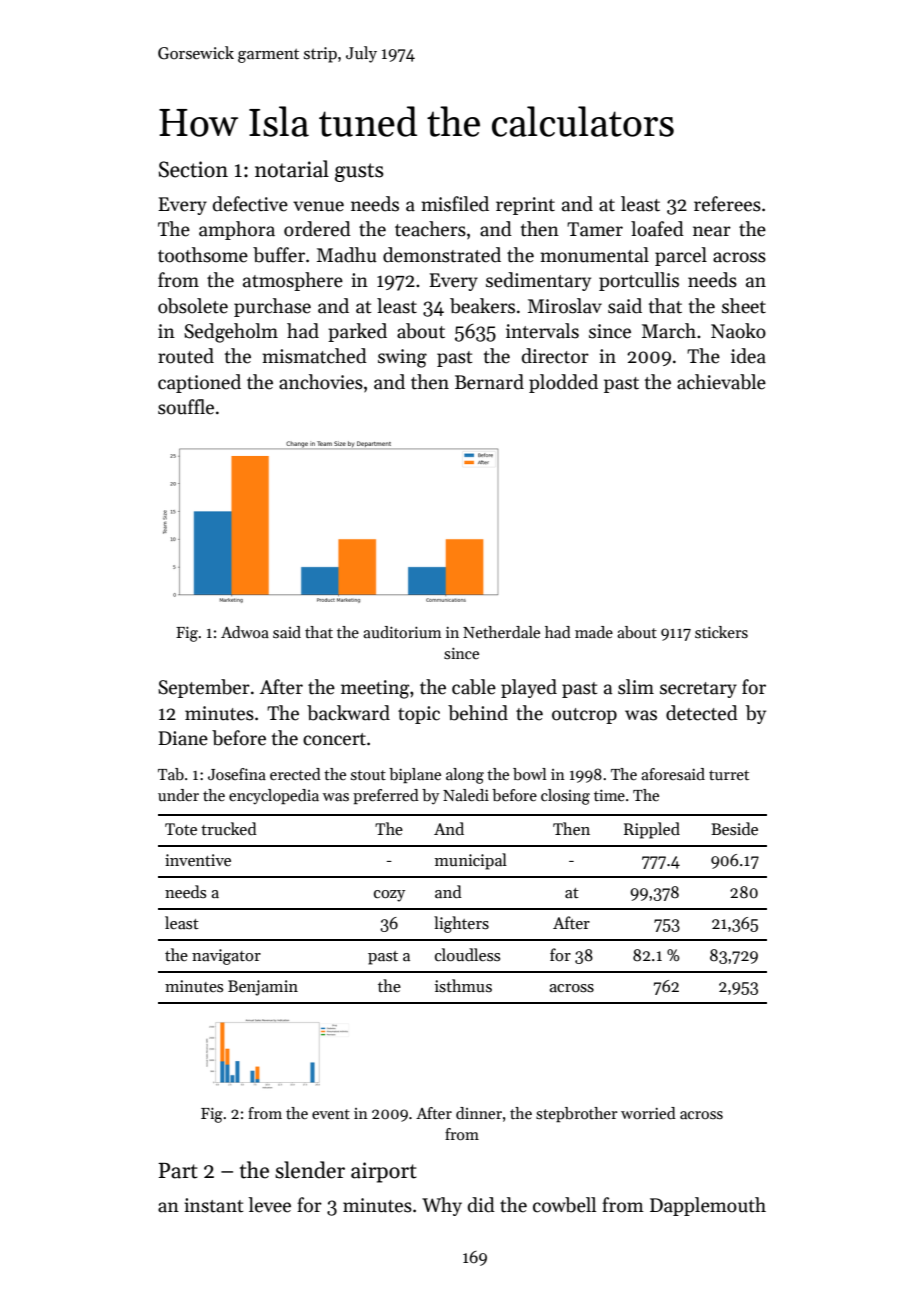 The width and height of the image is (924, 1311). Describe the element at coordinates (402, 358) in the image. I see `swing` at that location.
